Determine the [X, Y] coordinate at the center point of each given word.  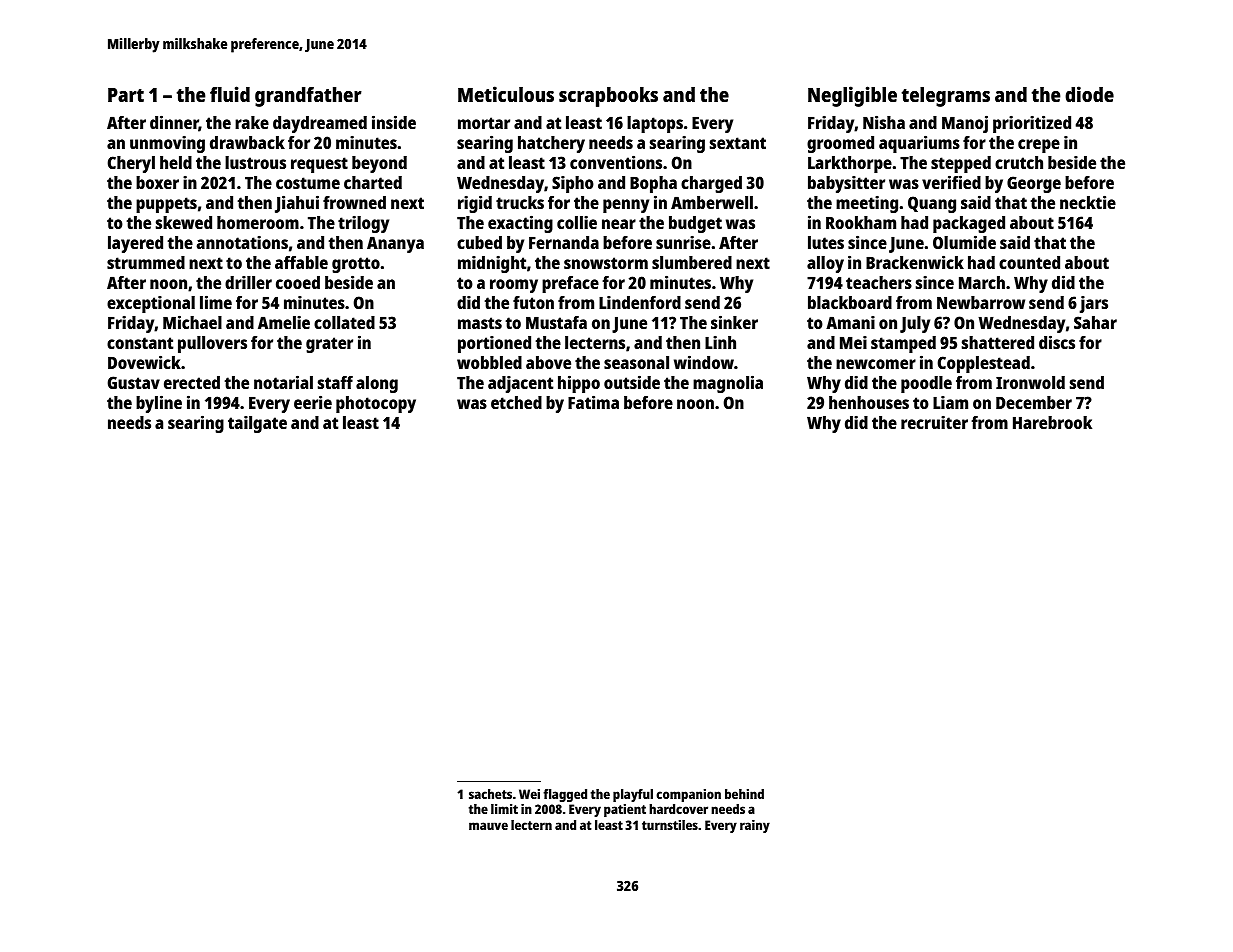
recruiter [934, 422]
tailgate [257, 424]
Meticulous [506, 94]
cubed [479, 242]
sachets [490, 794]
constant [140, 343]
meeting [867, 204]
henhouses [869, 402]
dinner [174, 124]
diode [1089, 94]
